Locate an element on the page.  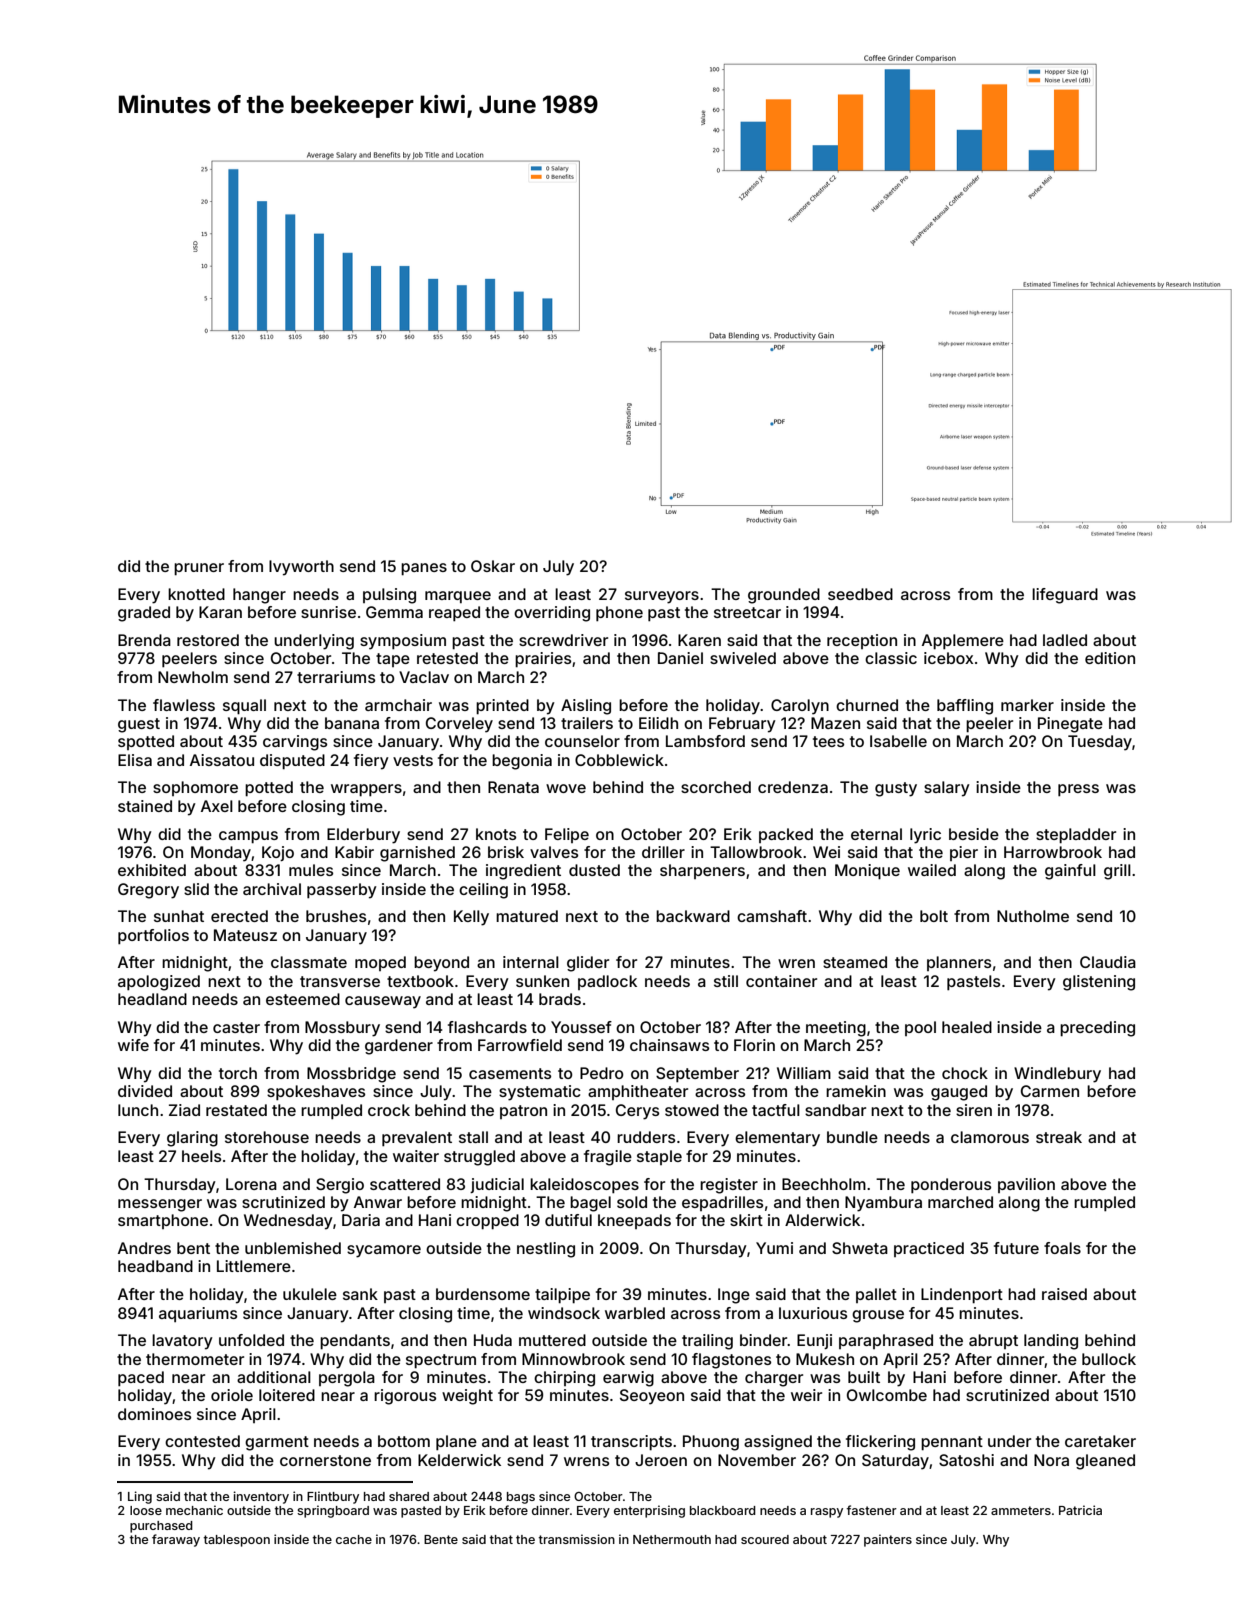
heels is located at coordinates (201, 1156).
